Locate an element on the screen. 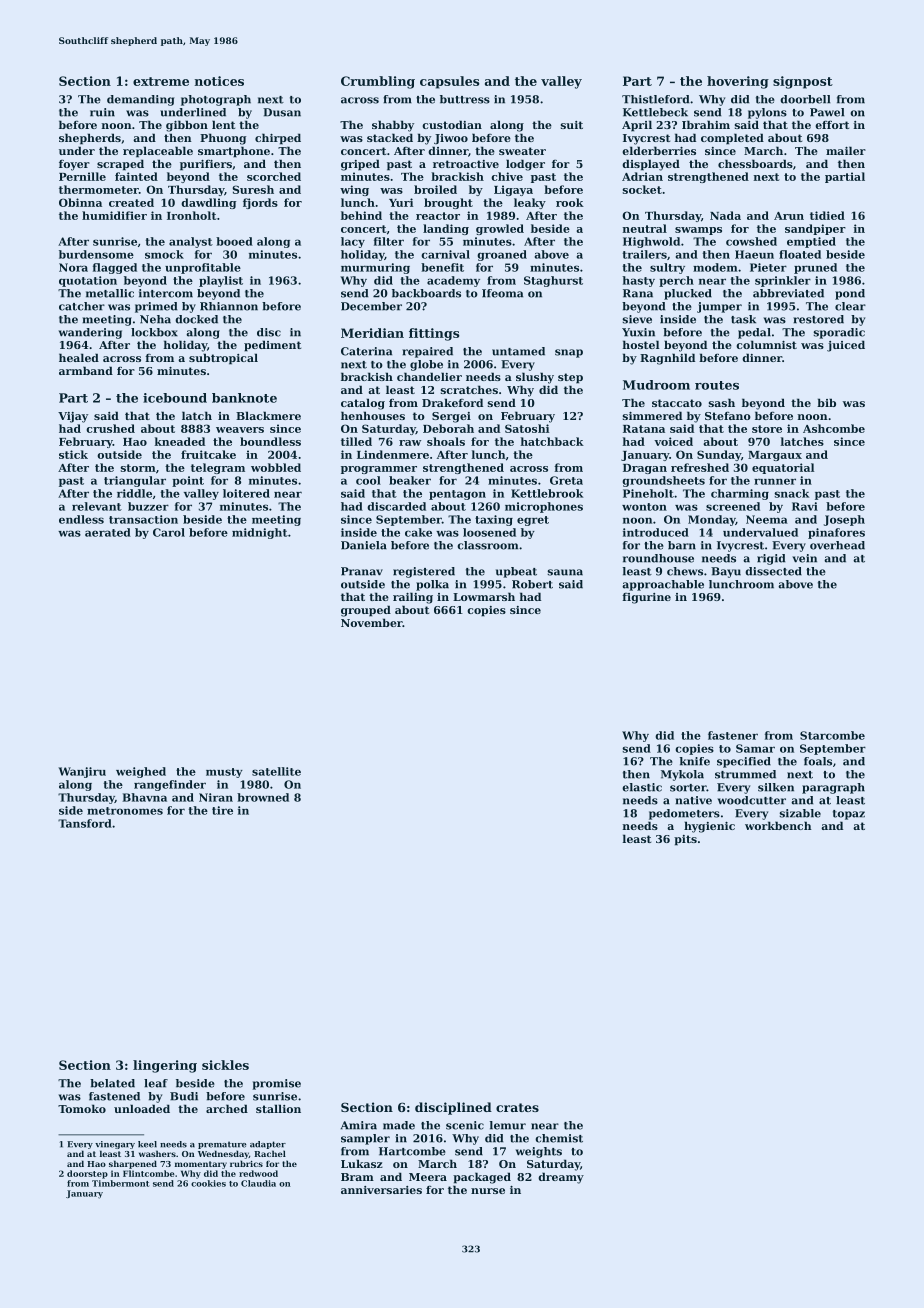 The image size is (924, 1308). elastic is located at coordinates (642, 787).
